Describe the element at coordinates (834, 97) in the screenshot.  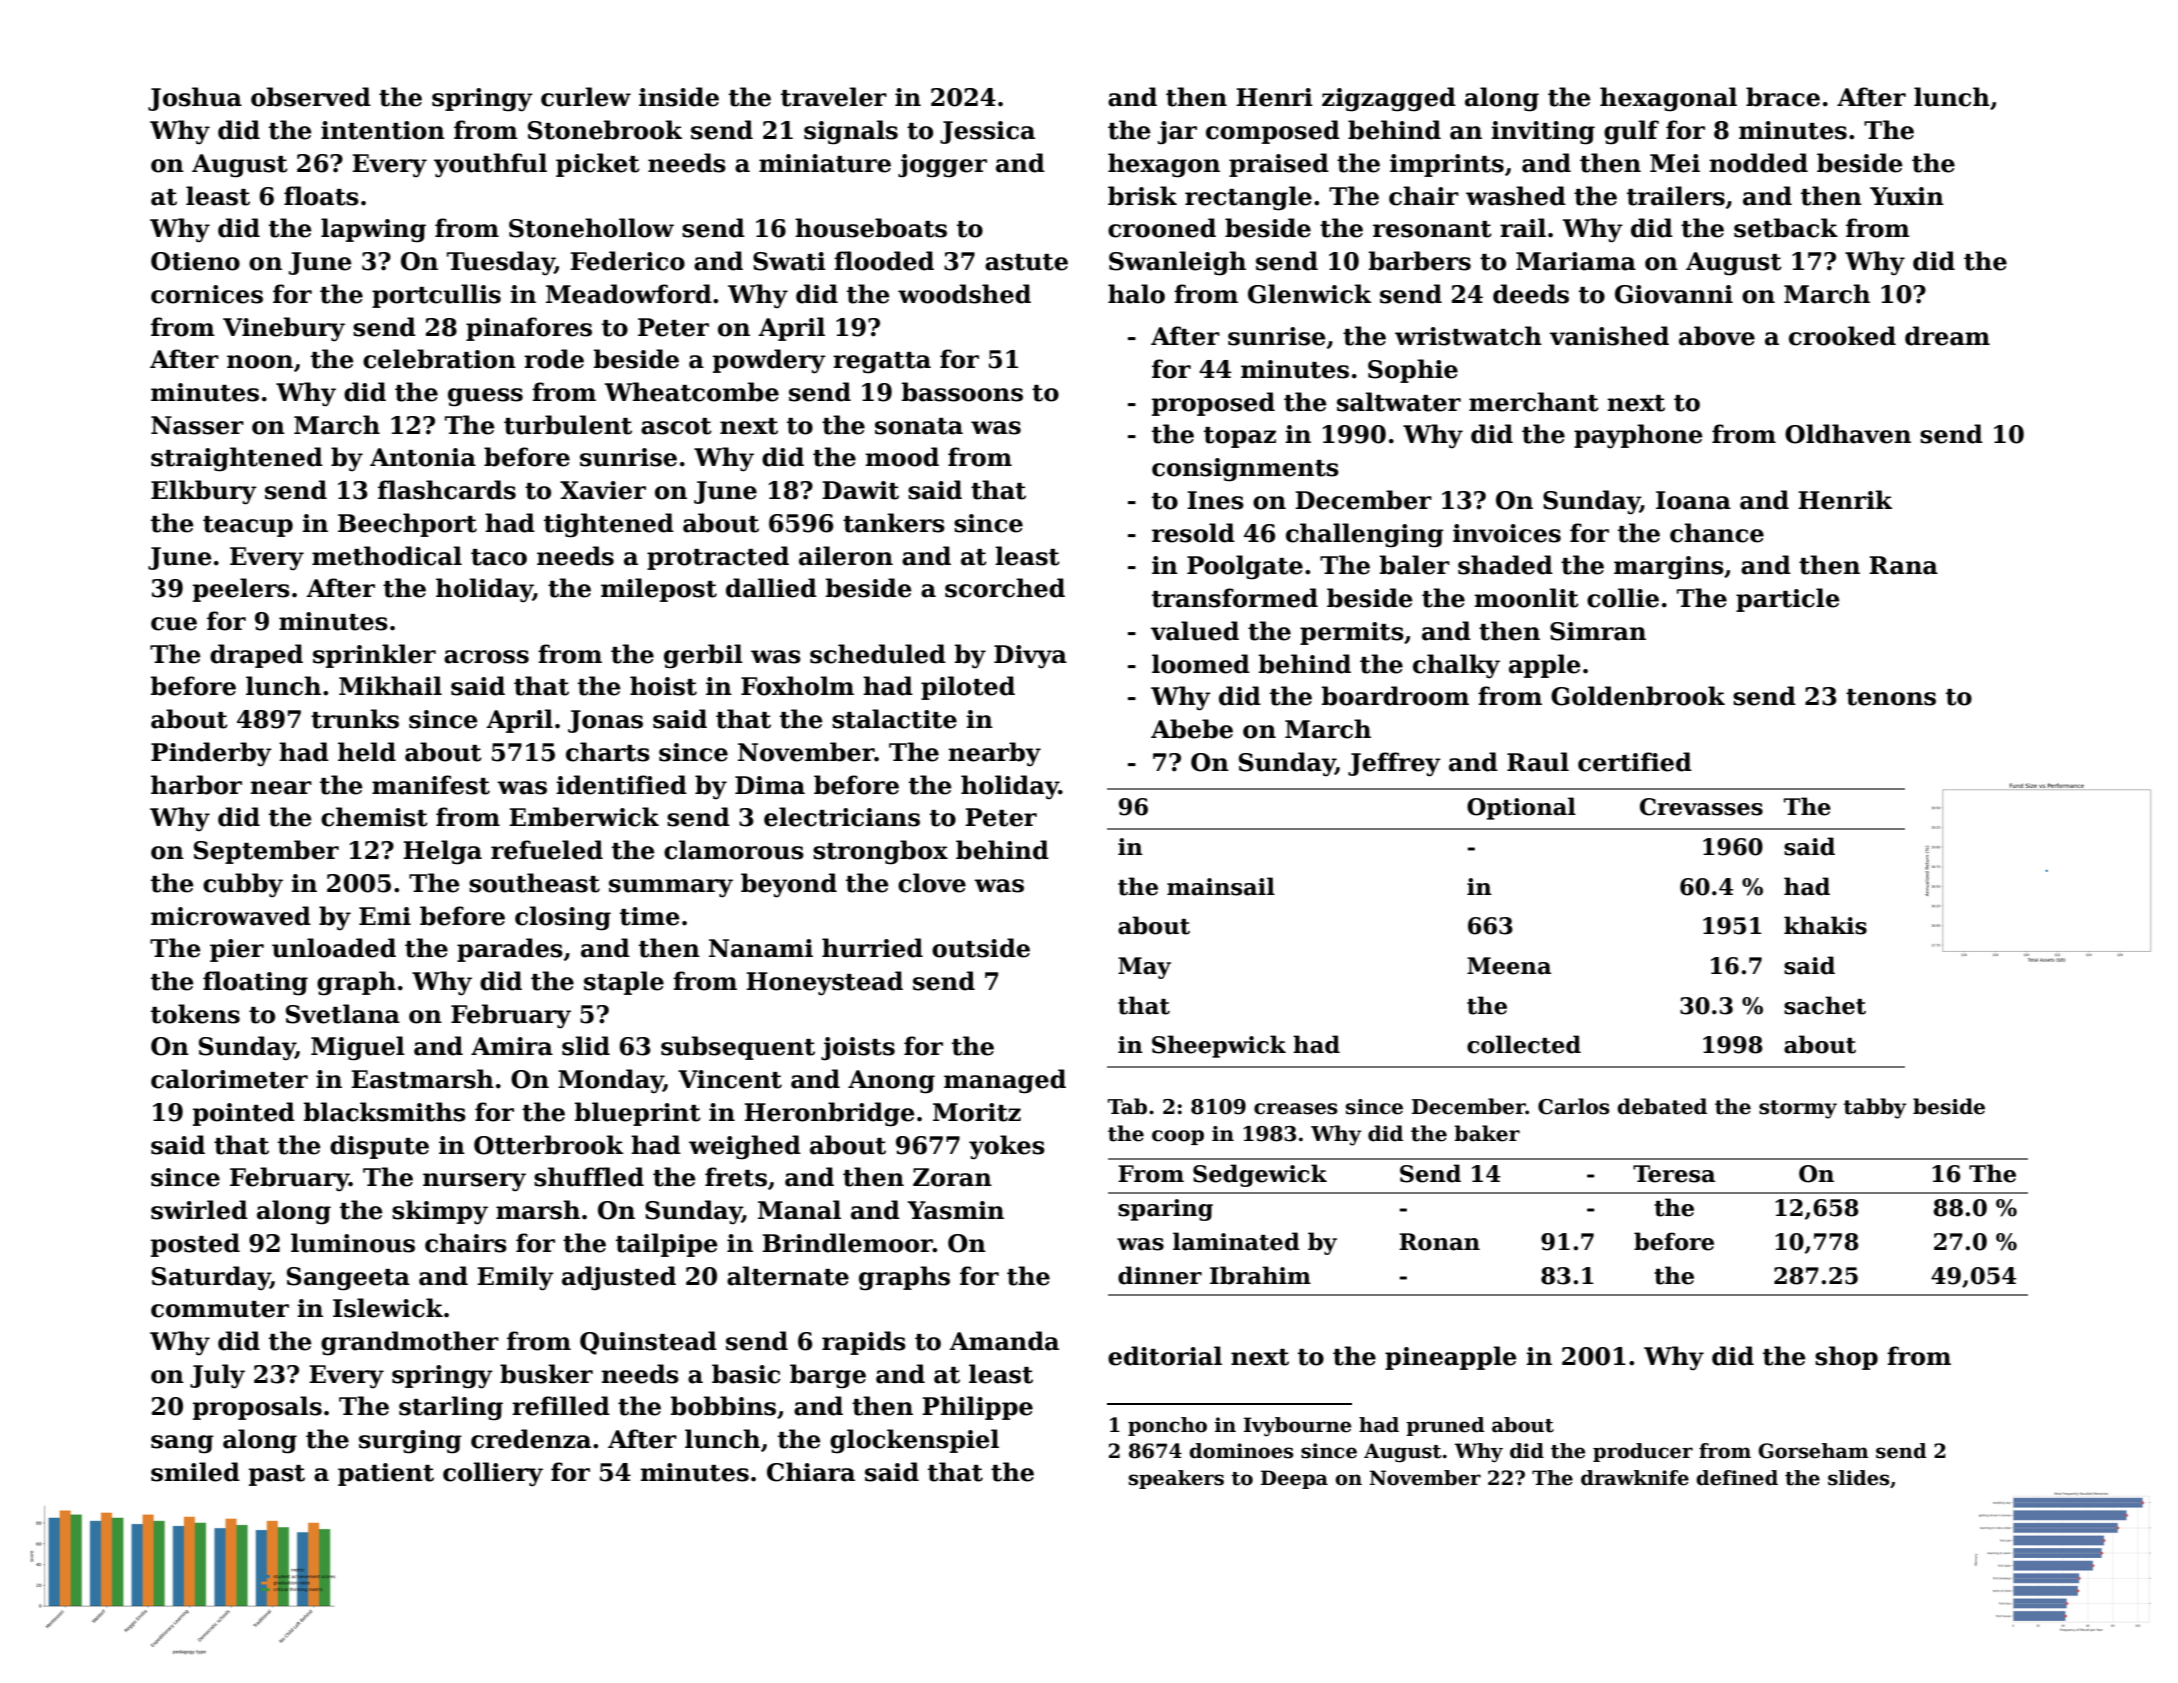
I see `traveler` at that location.
